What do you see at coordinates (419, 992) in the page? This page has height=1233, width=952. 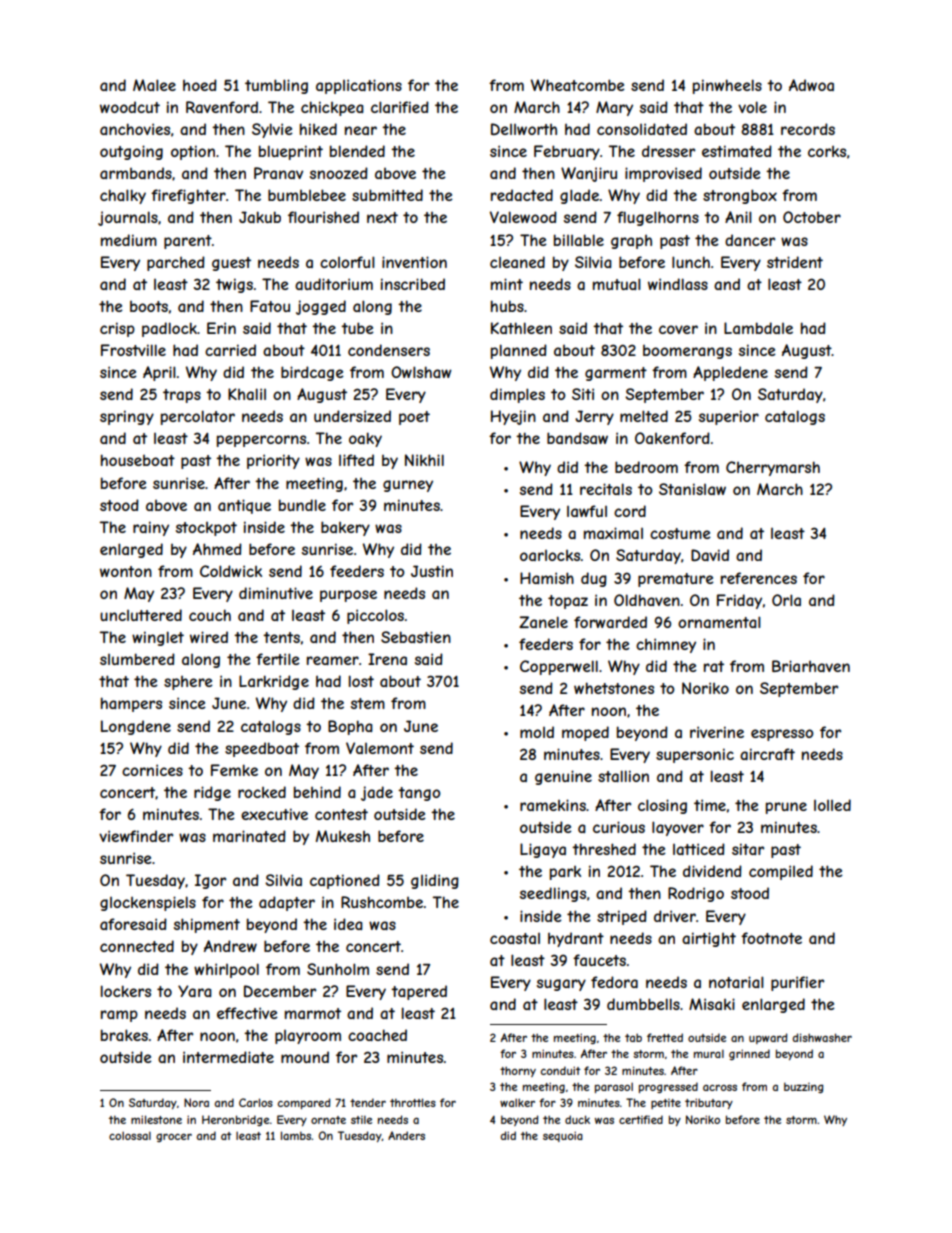 I see `tapered` at bounding box center [419, 992].
